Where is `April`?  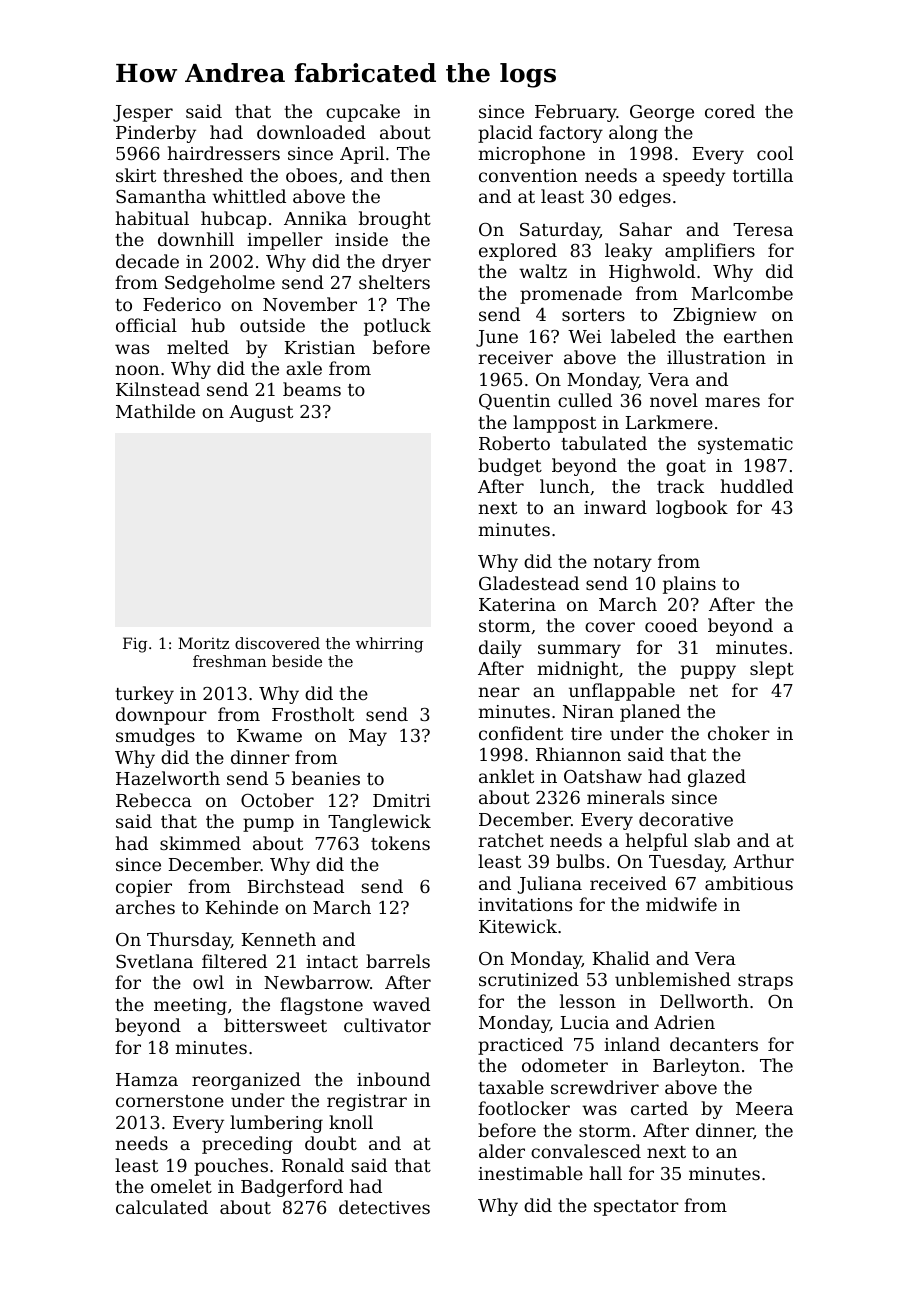 April is located at coordinates (362, 155).
